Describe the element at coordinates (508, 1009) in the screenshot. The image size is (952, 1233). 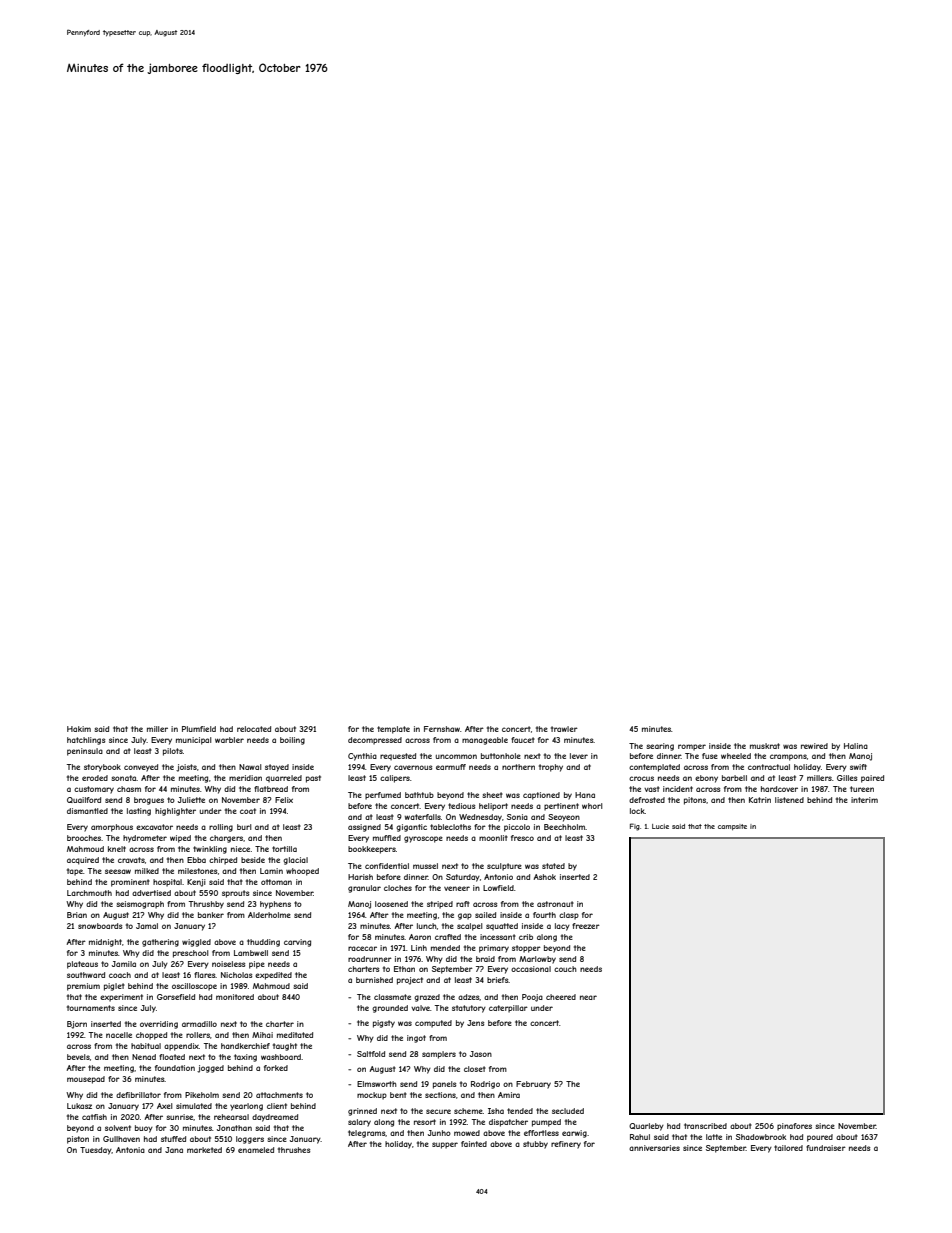
I see `caterpillar` at that location.
